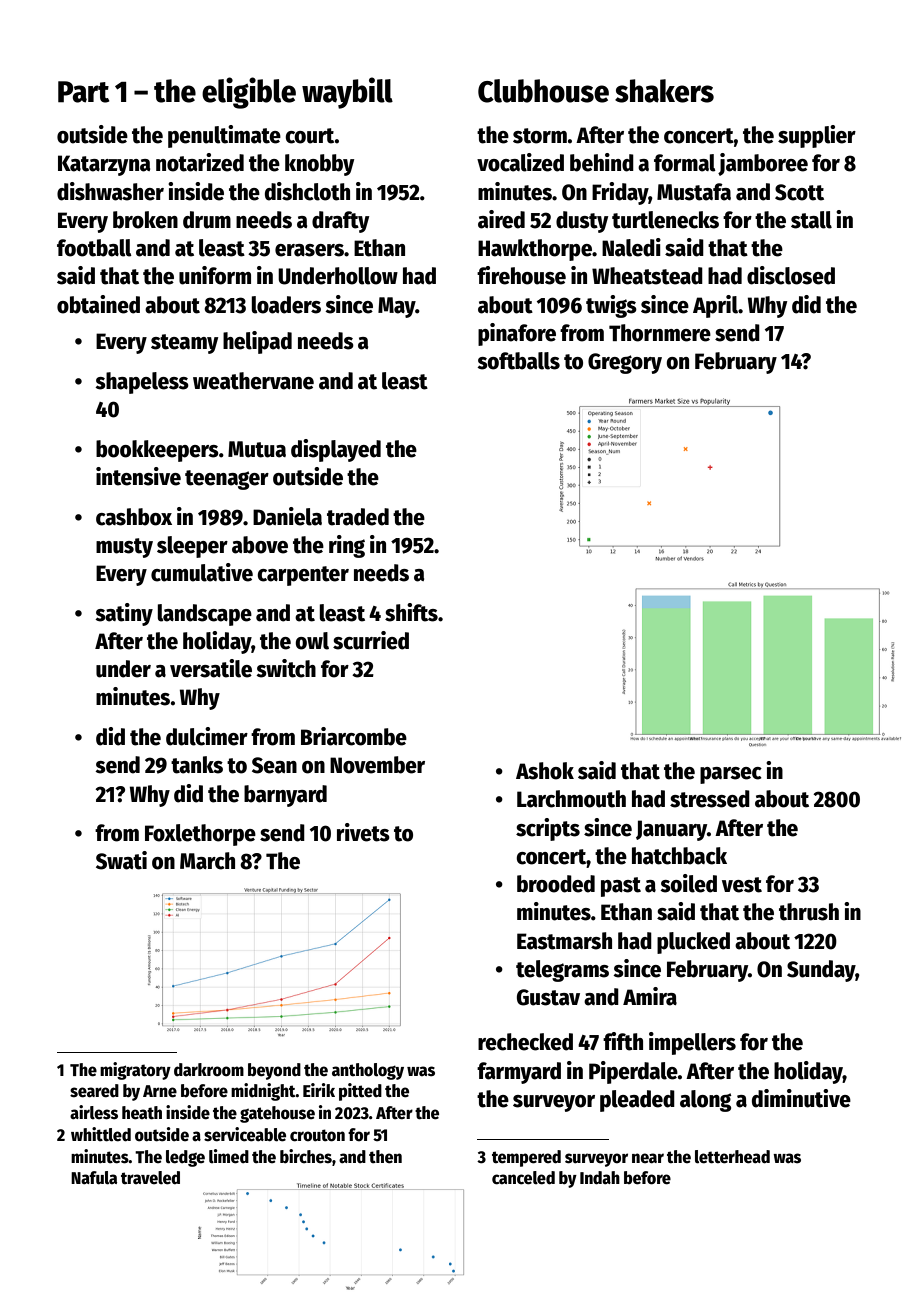 The height and width of the screenshot is (1314, 924). Describe the element at coordinates (209, 1070) in the screenshot. I see `darkroom` at that location.
